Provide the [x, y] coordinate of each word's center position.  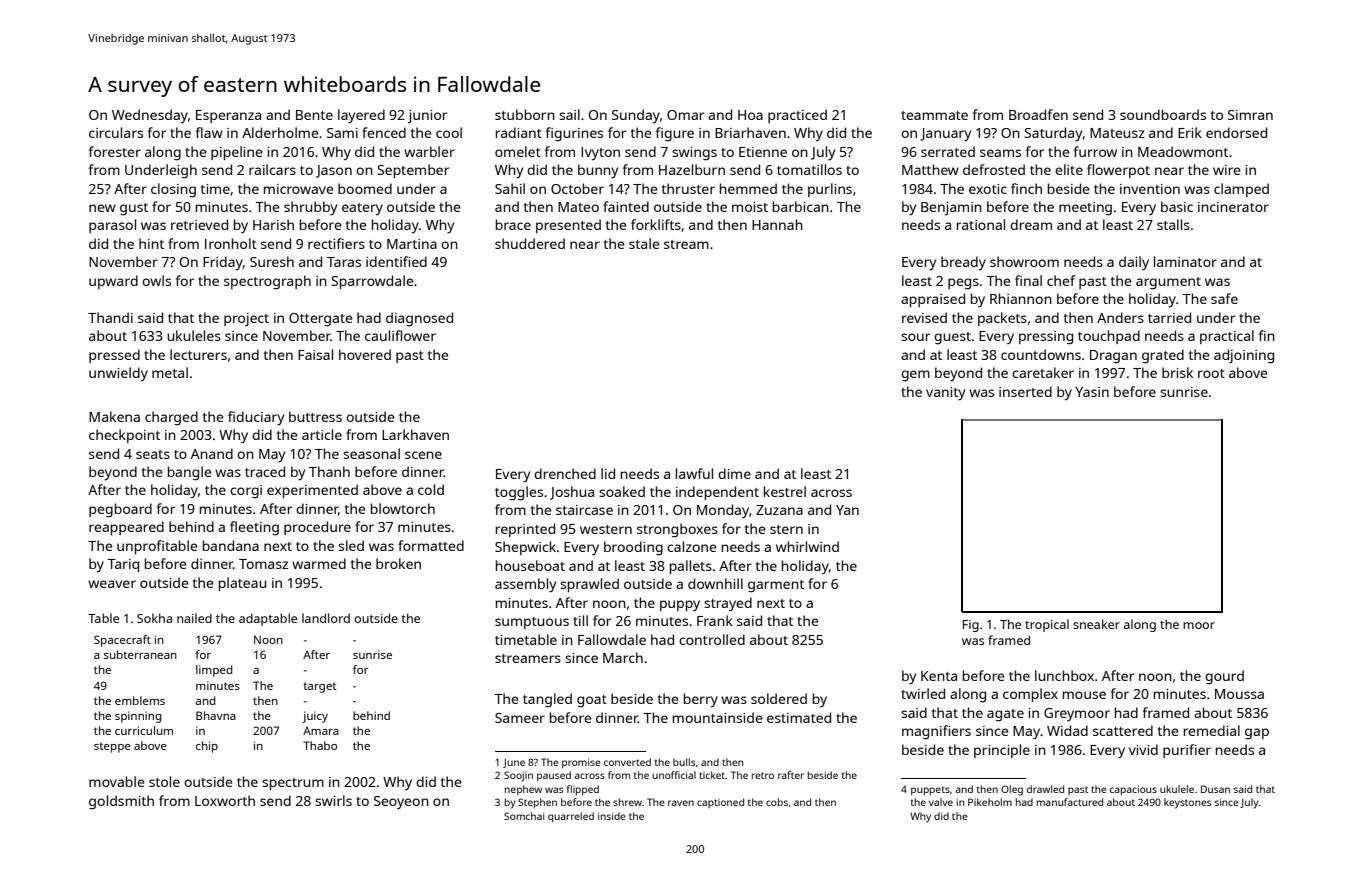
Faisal [315, 354]
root [1211, 373]
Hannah [777, 224]
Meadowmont [1183, 151]
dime [734, 473]
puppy [680, 606]
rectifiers [336, 243]
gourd [1224, 677]
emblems [140, 700]
